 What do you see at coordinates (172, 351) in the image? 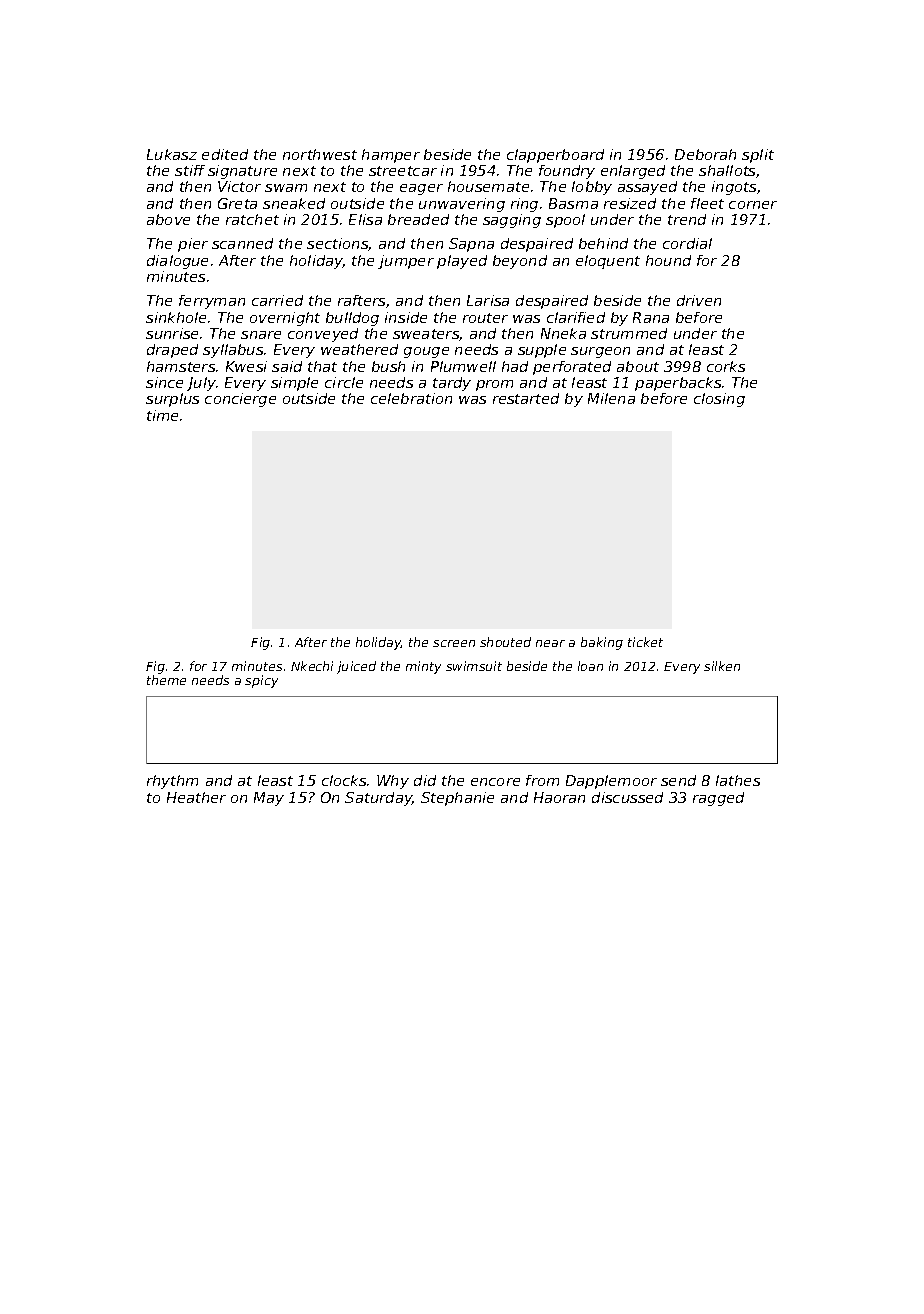
I see `draped` at bounding box center [172, 351].
